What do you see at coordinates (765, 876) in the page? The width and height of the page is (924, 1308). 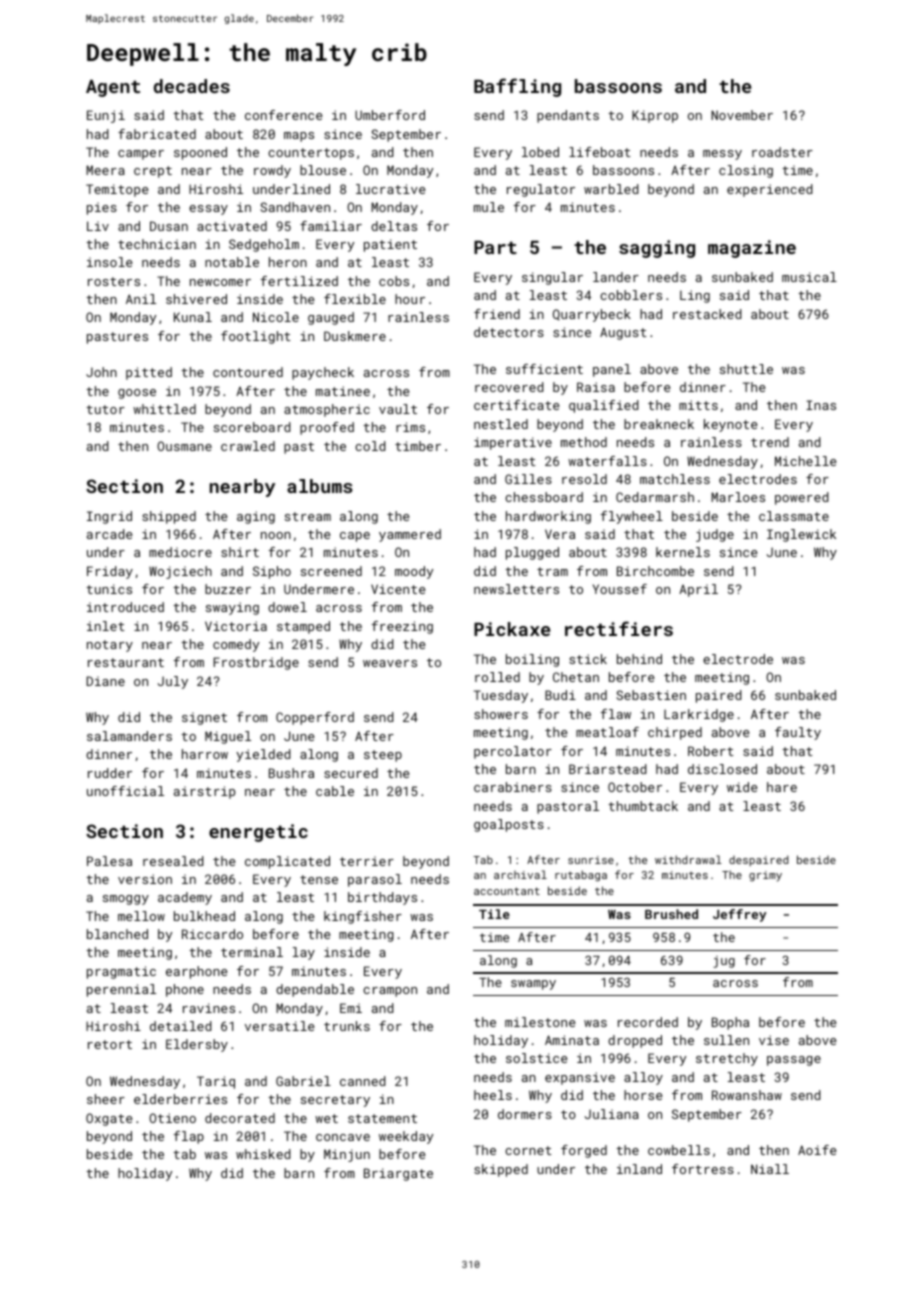 I see `grimy` at bounding box center [765, 876].
